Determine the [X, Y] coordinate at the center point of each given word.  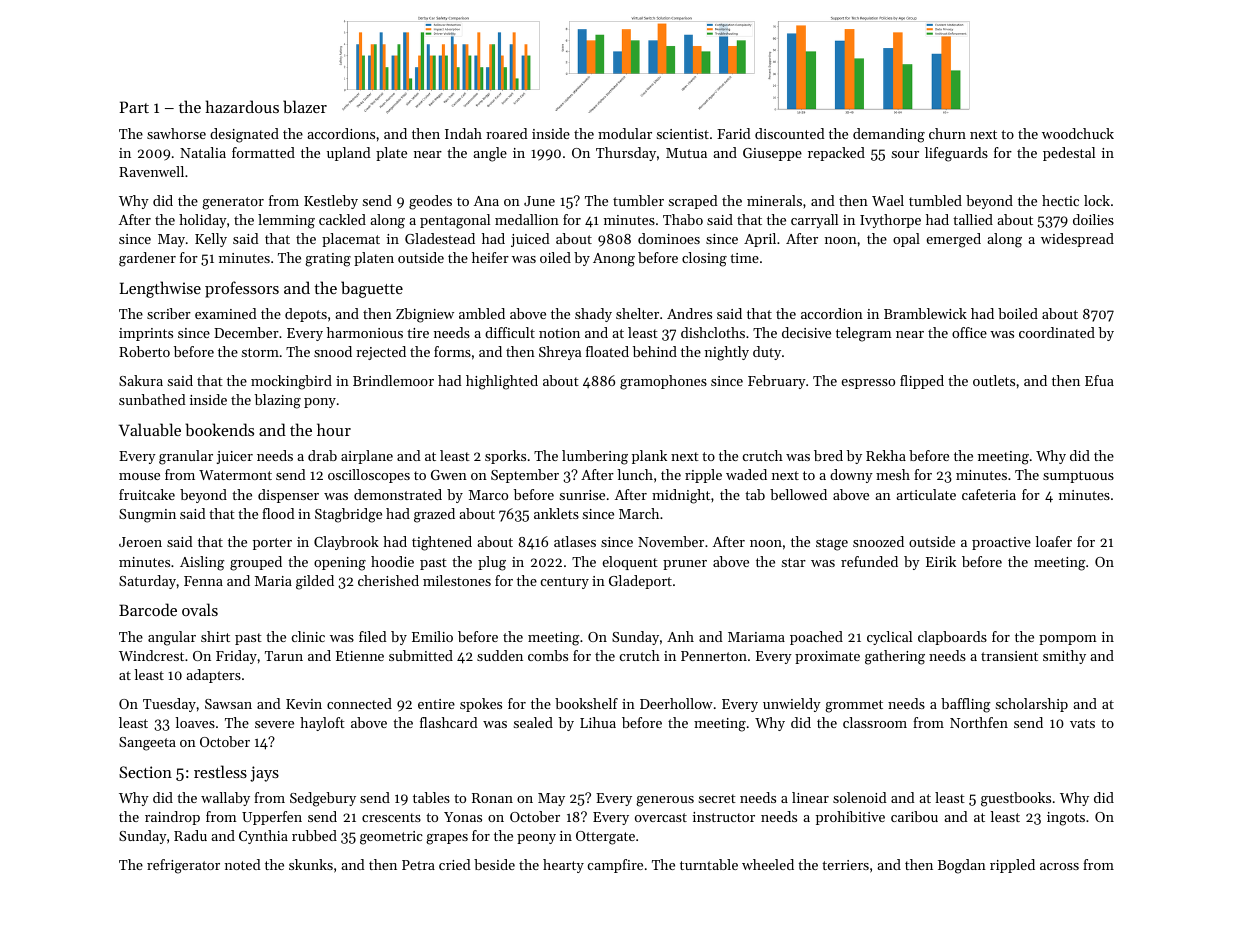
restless [220, 771]
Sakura [141, 380]
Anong [614, 260]
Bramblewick [925, 313]
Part [134, 107]
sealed [533, 722]
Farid [734, 133]
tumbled [935, 200]
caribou [914, 816]
